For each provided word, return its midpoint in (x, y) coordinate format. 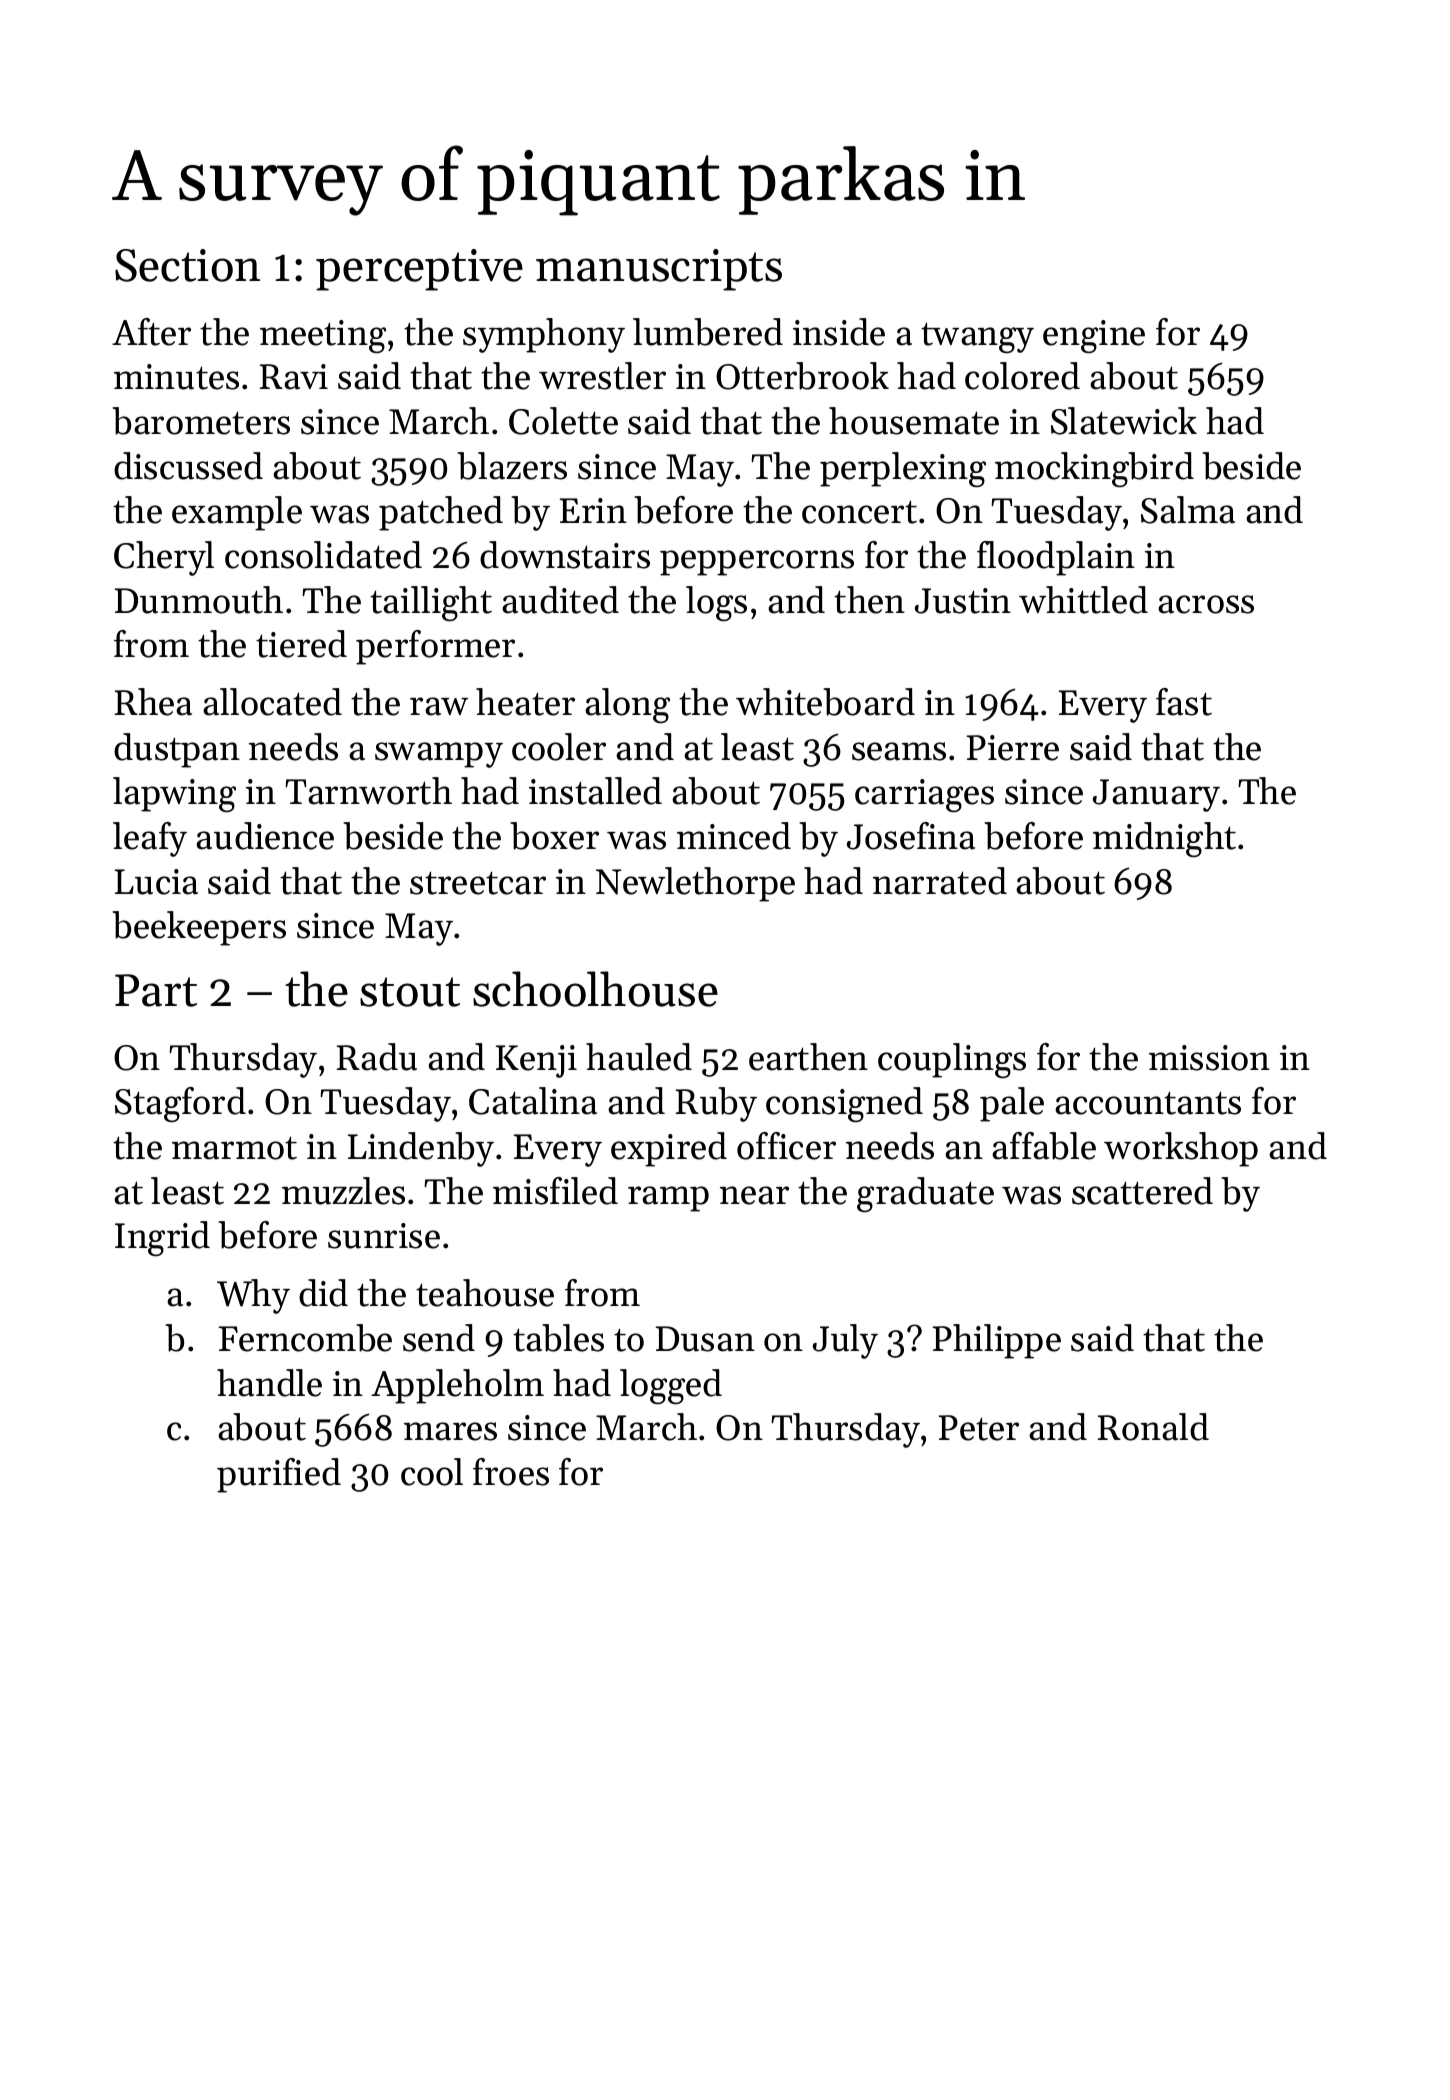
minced (734, 836)
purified (279, 1475)
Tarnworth (368, 791)
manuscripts (659, 270)
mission (1209, 1058)
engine (1094, 337)
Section (187, 265)
